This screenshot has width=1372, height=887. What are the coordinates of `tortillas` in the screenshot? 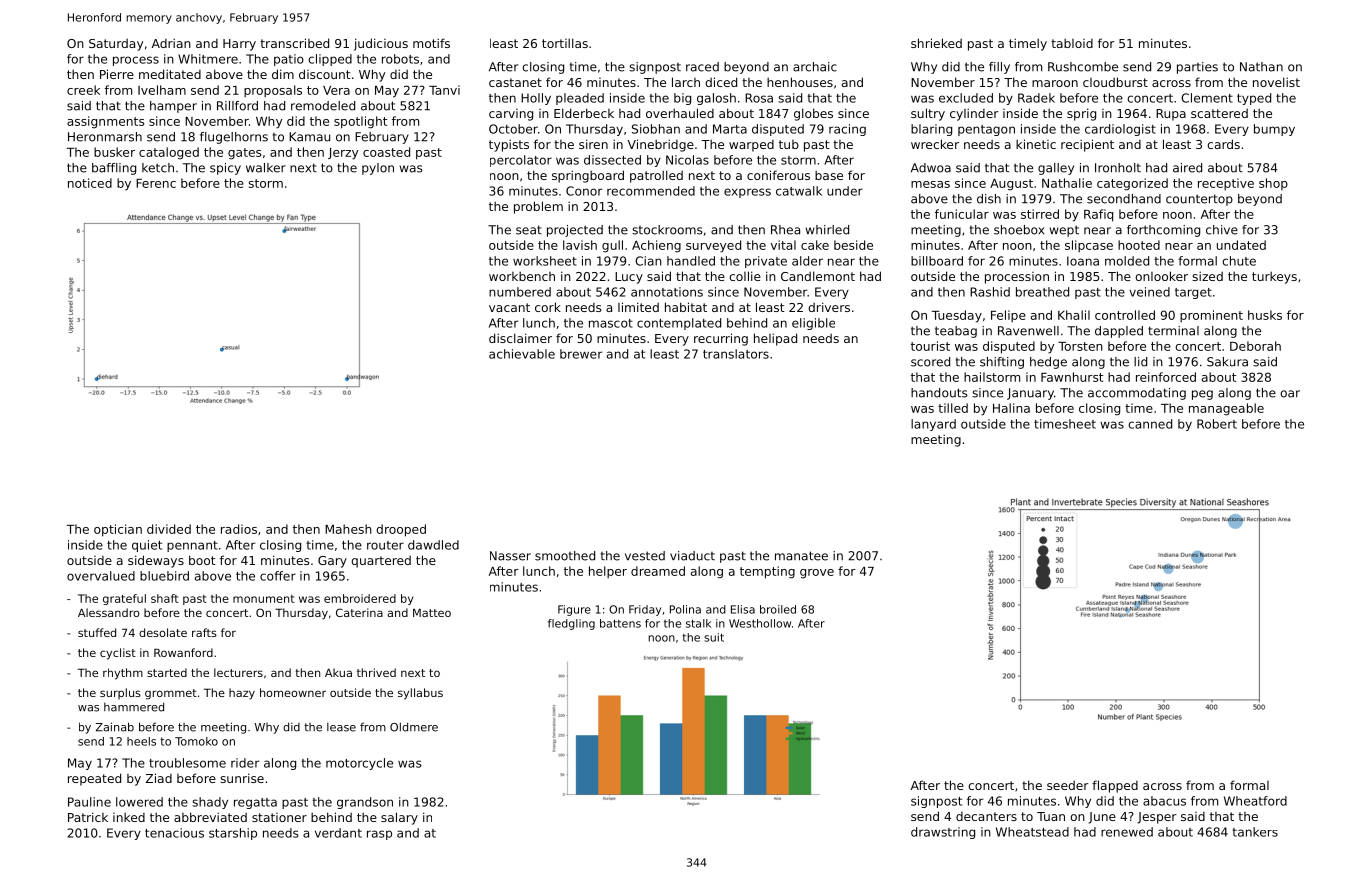 It's located at (565, 43).
